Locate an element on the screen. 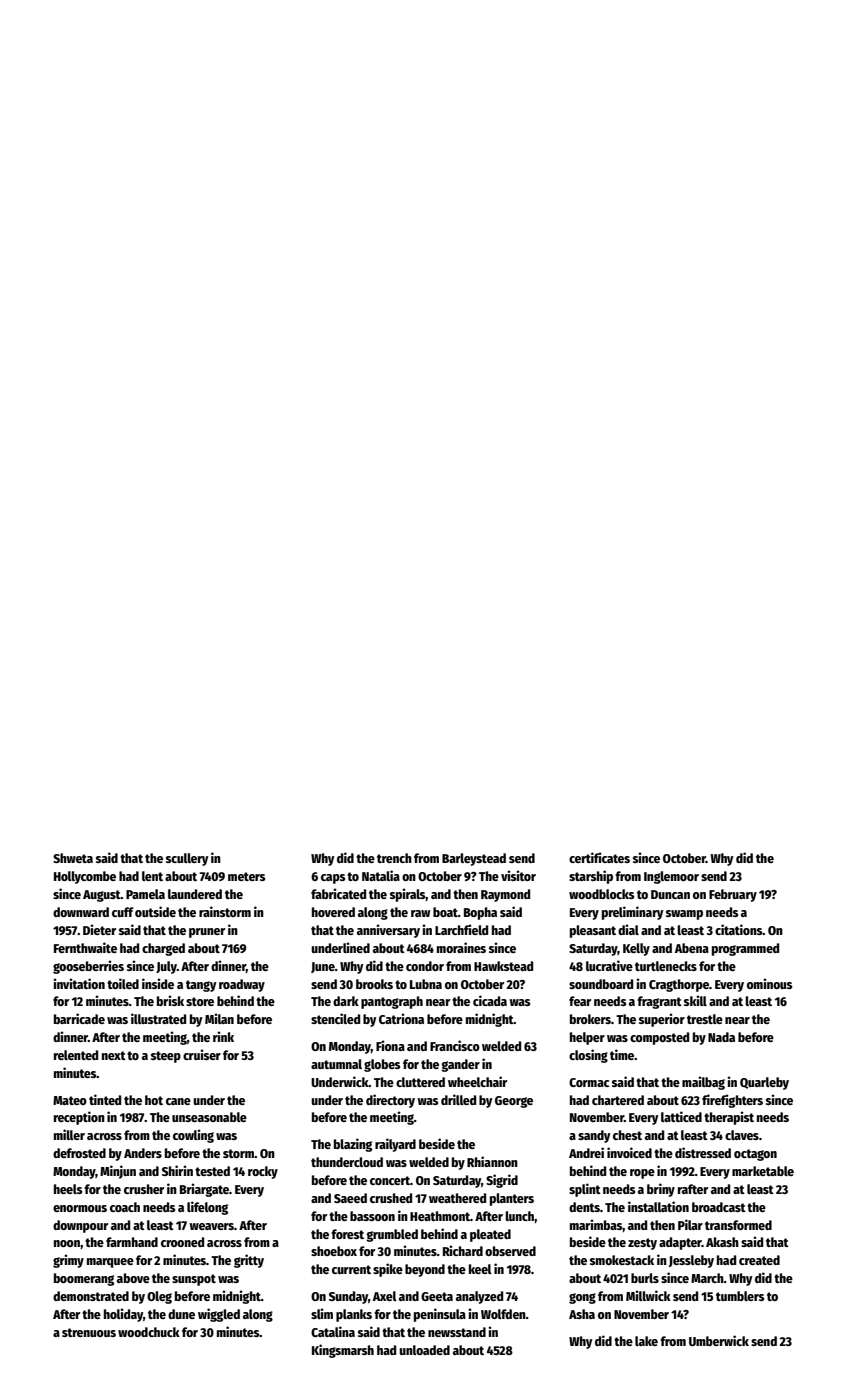 The image size is (849, 1400). Francisco is located at coordinates (455, 1045).
